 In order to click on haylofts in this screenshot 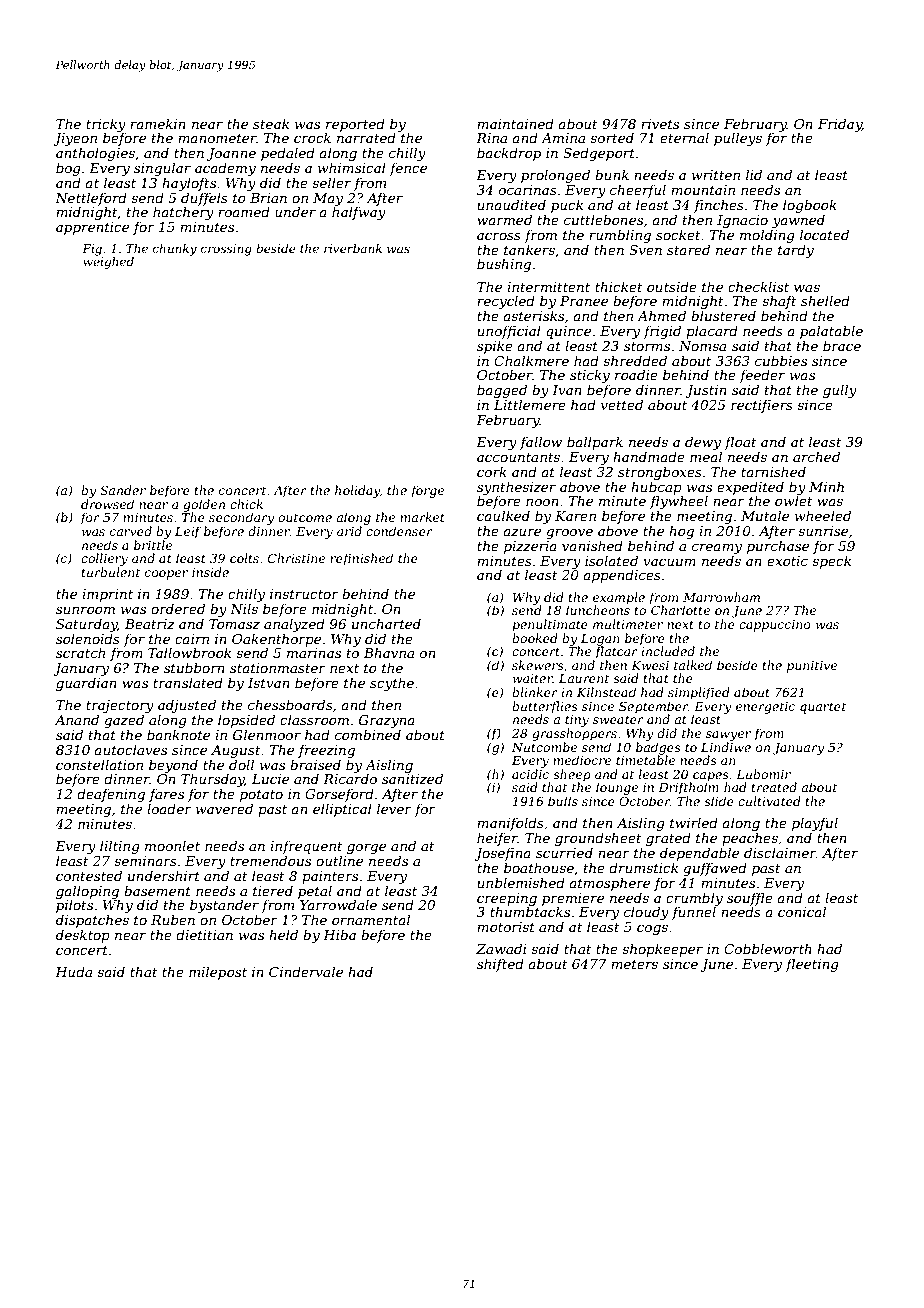, I will do `click(189, 184)`.
